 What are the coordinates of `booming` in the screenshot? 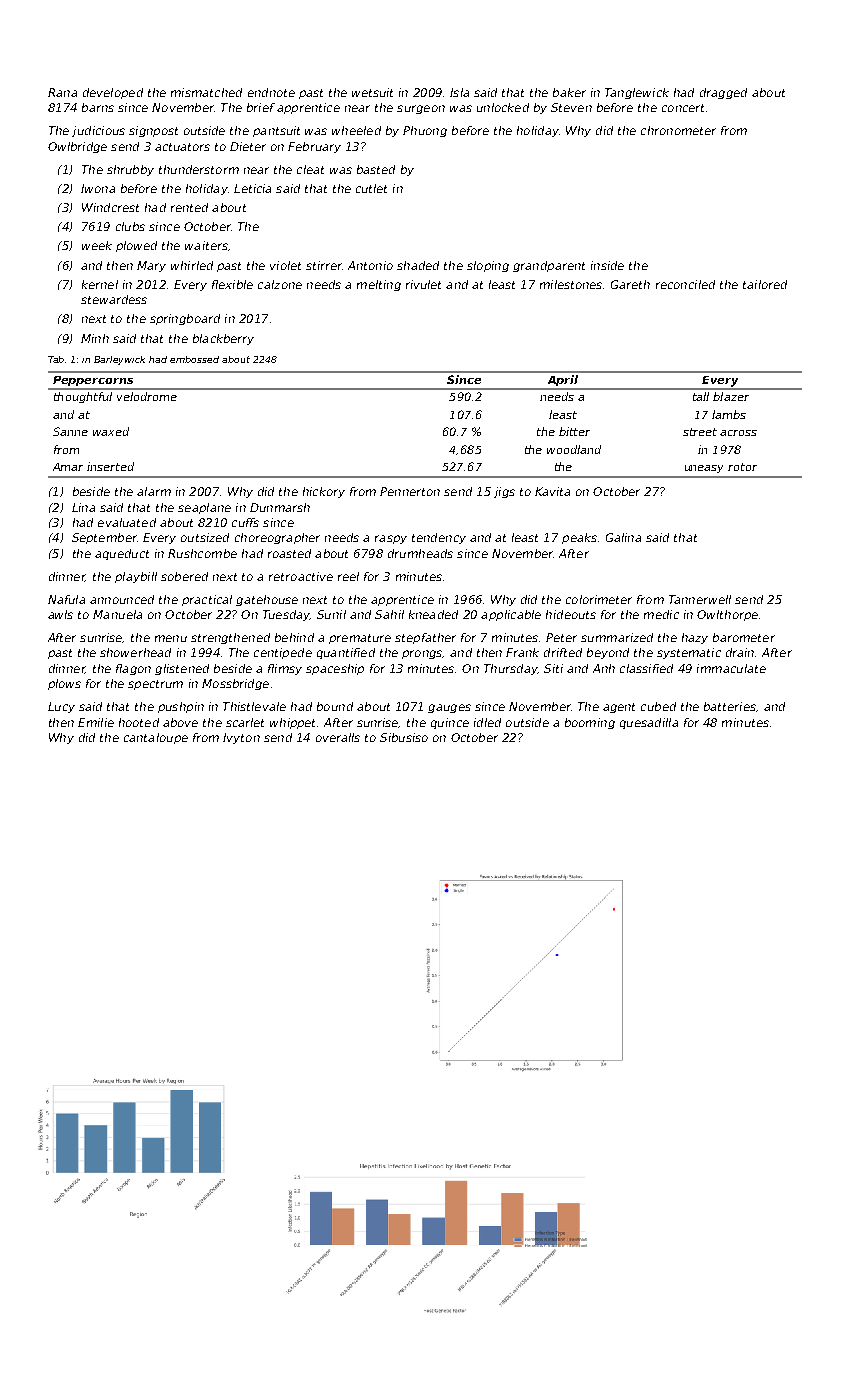 It's located at (590, 723).
